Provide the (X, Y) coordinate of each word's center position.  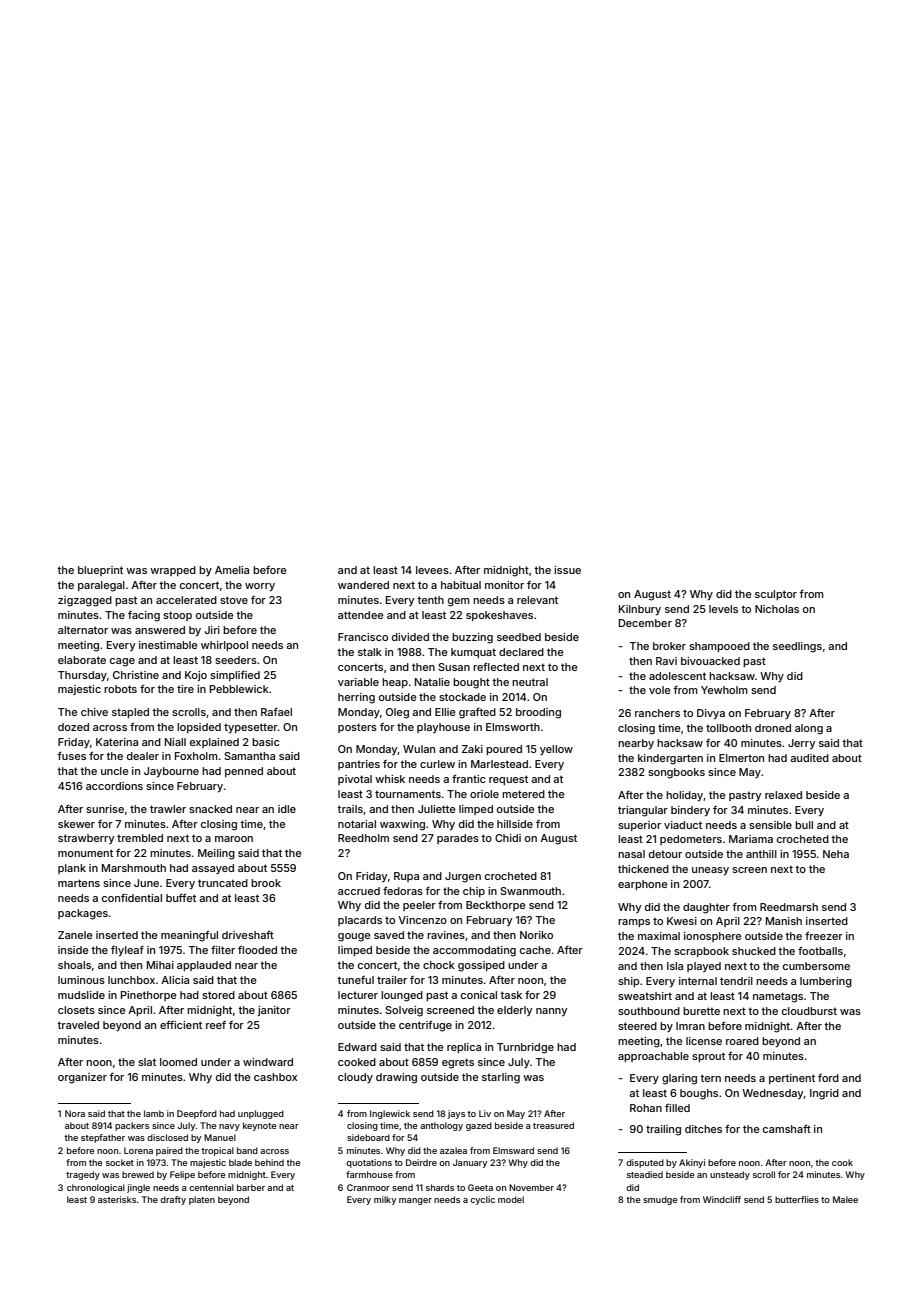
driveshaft (248, 934)
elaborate (82, 660)
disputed (645, 1163)
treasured (553, 1125)
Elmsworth (513, 727)
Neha (836, 854)
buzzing (472, 638)
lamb (154, 1113)
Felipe (182, 1175)
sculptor (776, 595)
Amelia (232, 570)
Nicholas (777, 609)
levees (432, 570)
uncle (115, 771)
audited (809, 758)
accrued (359, 891)
